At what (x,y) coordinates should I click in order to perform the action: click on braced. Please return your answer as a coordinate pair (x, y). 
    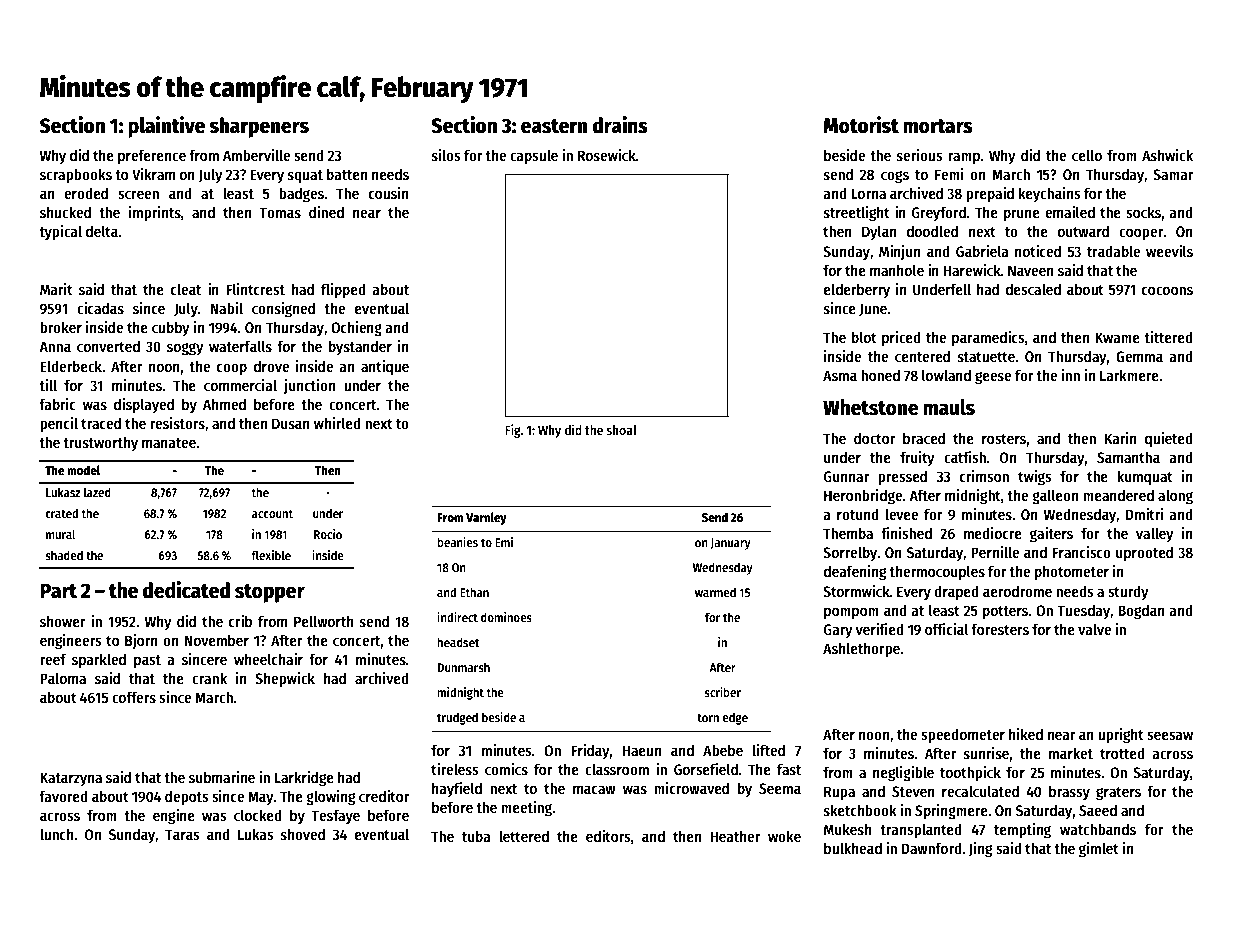
    Looking at the image, I should click on (924, 438).
